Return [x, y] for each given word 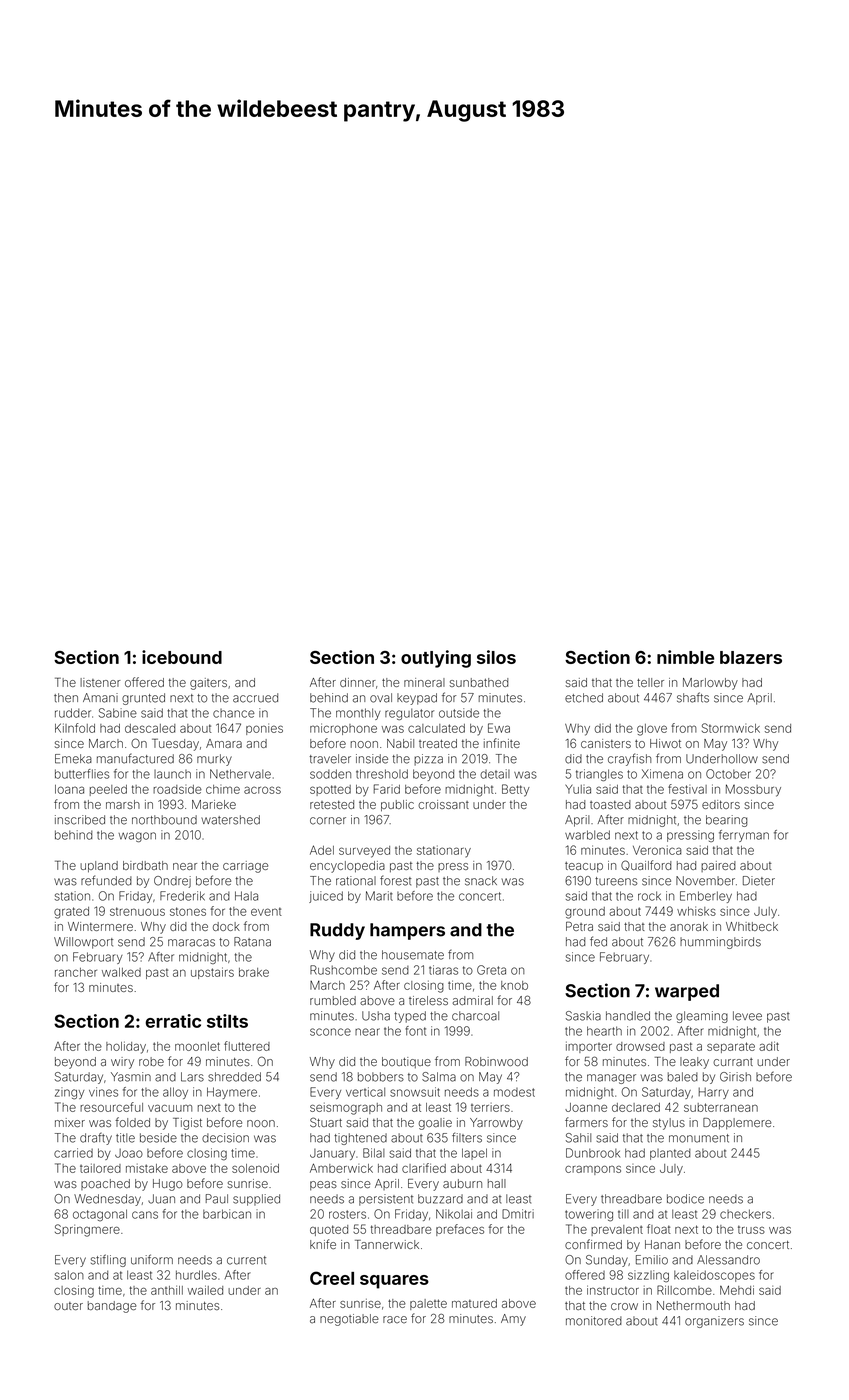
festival [687, 789]
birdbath [145, 865]
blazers [751, 657]
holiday [126, 1047]
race [395, 1320]
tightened [360, 1139]
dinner [358, 682]
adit [769, 1046]
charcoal [475, 1016]
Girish [735, 1077]
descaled [150, 728]
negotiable [349, 1320]
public [397, 806]
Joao [129, 1153]
